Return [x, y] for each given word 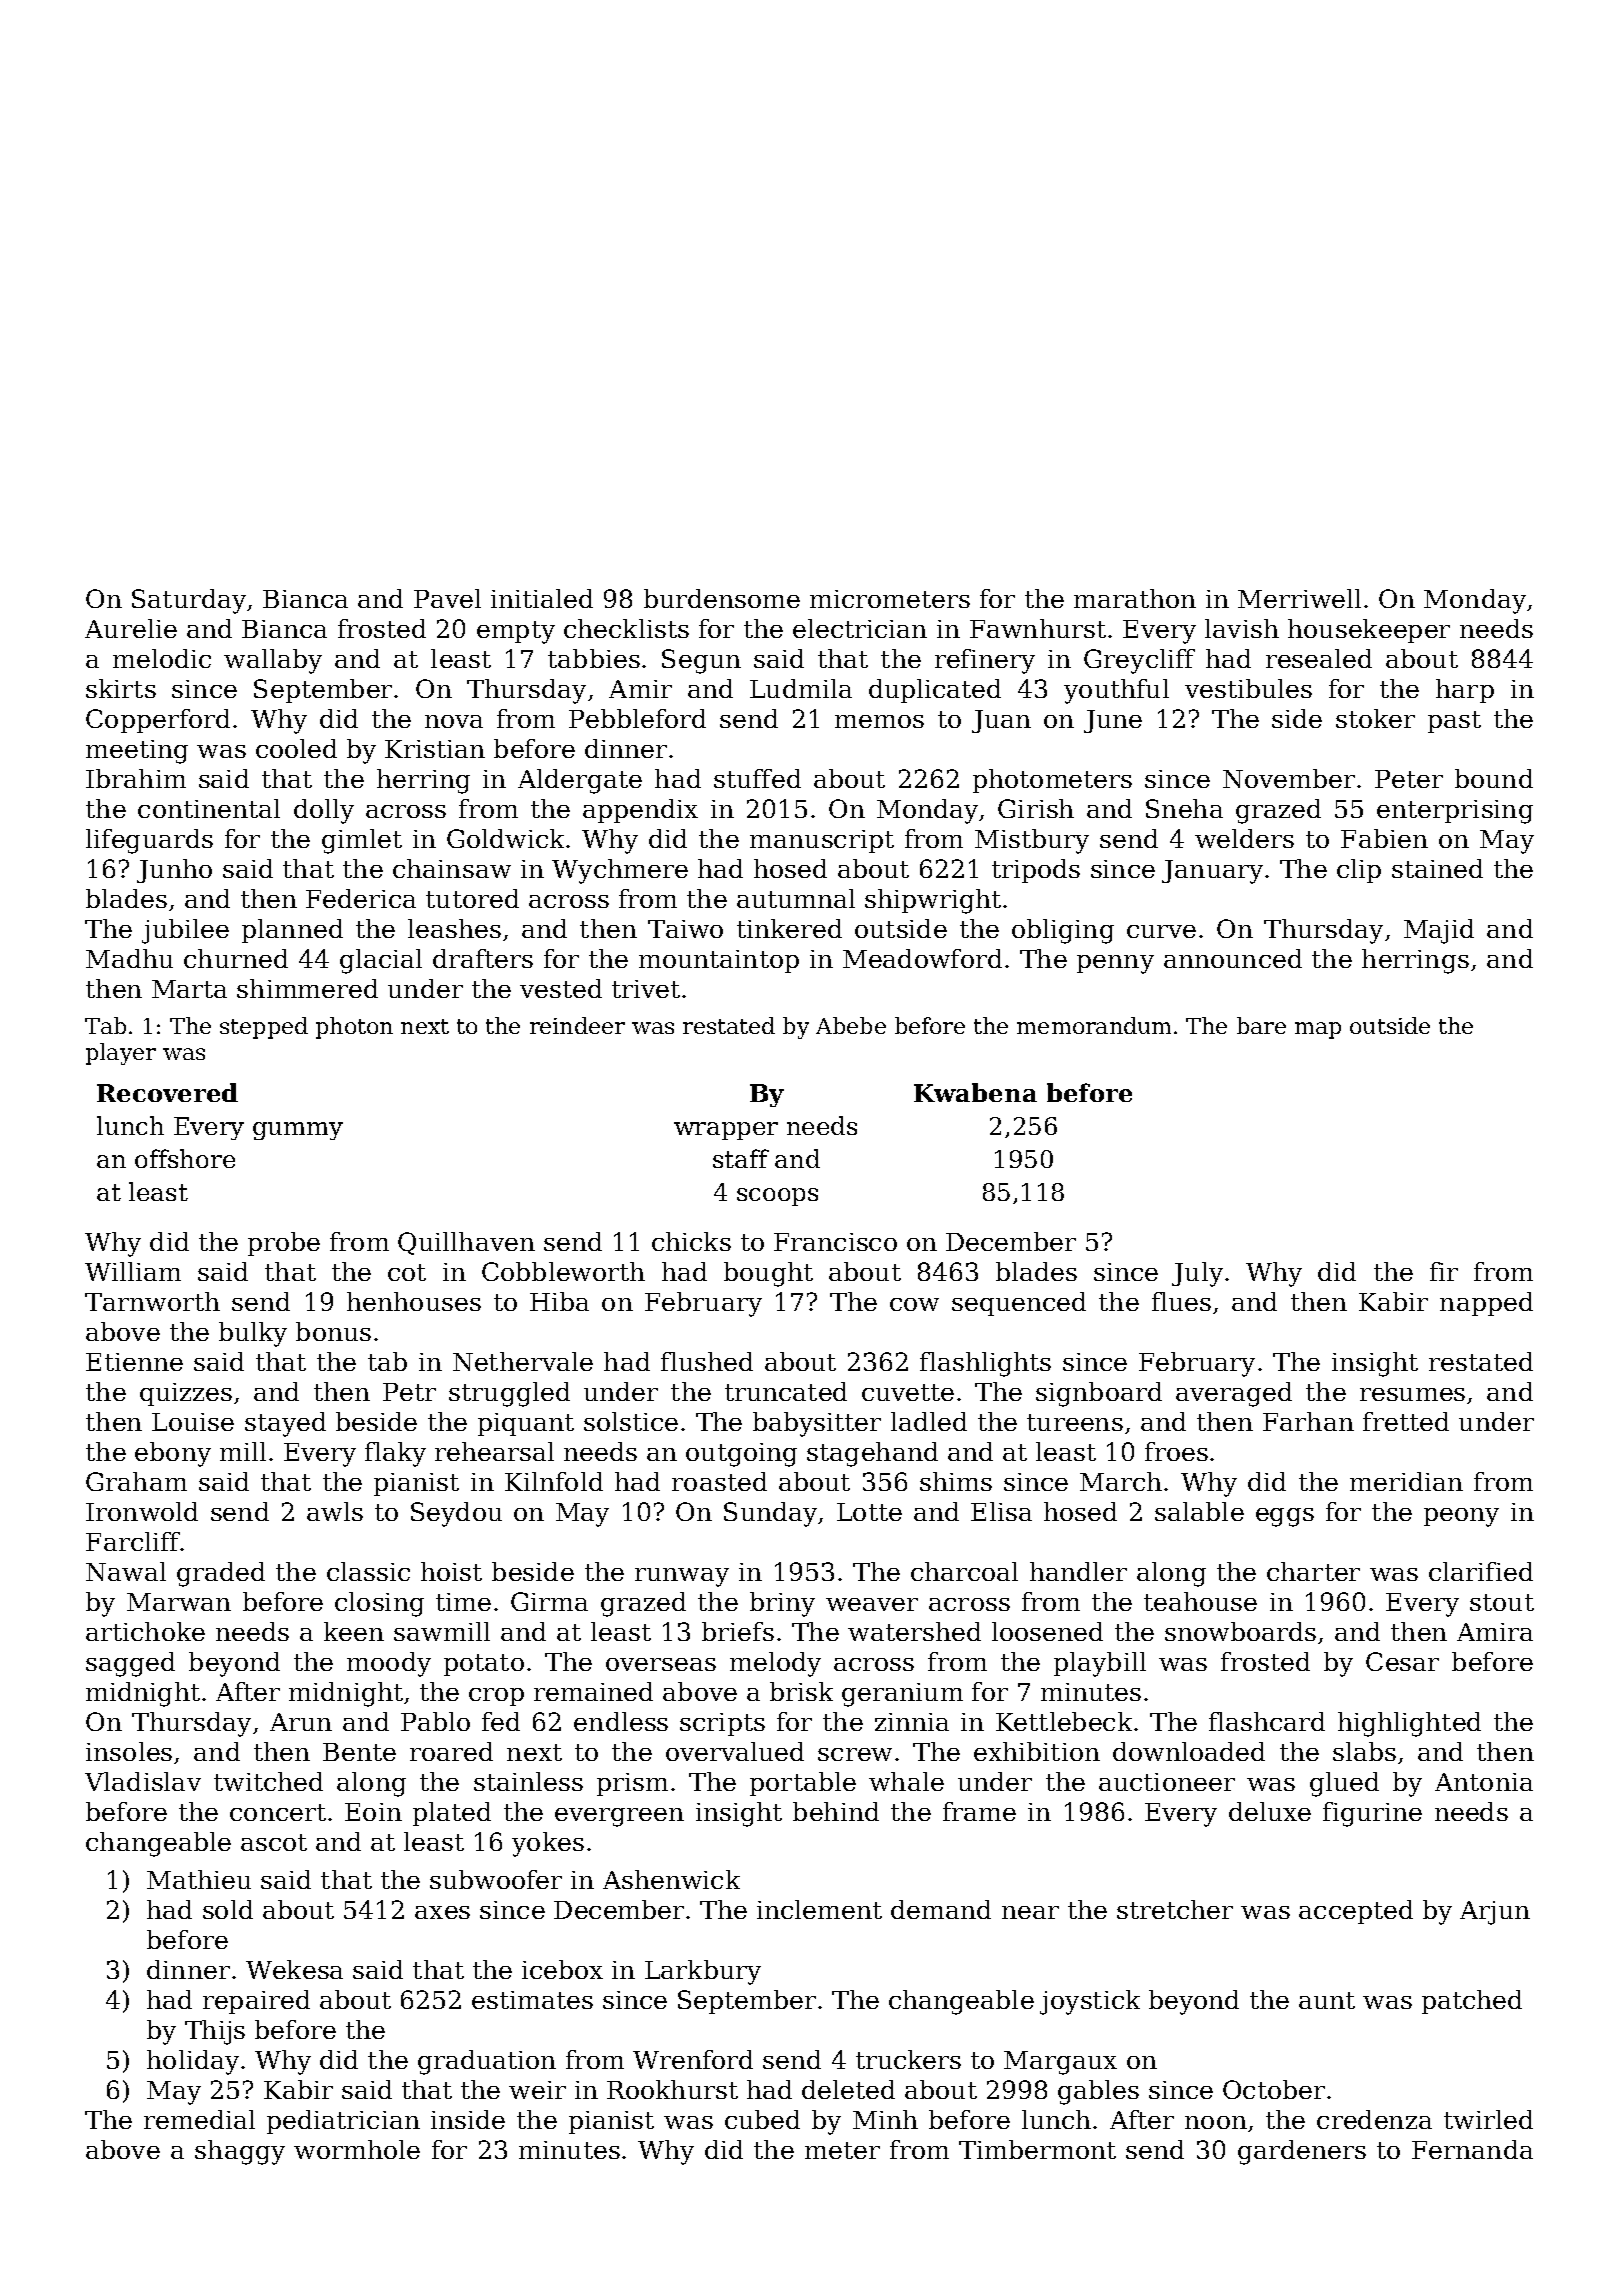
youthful [1116, 691]
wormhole [357, 2149]
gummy [298, 1131]
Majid [1439, 931]
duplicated [935, 691]
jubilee [185, 931]
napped [1486, 1304]
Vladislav [143, 1781]
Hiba [559, 1301]
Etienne [134, 1362]
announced [1233, 958]
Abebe [851, 1025]
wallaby [273, 661]
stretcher [1175, 1909]
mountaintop [719, 961]
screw [855, 1754]
